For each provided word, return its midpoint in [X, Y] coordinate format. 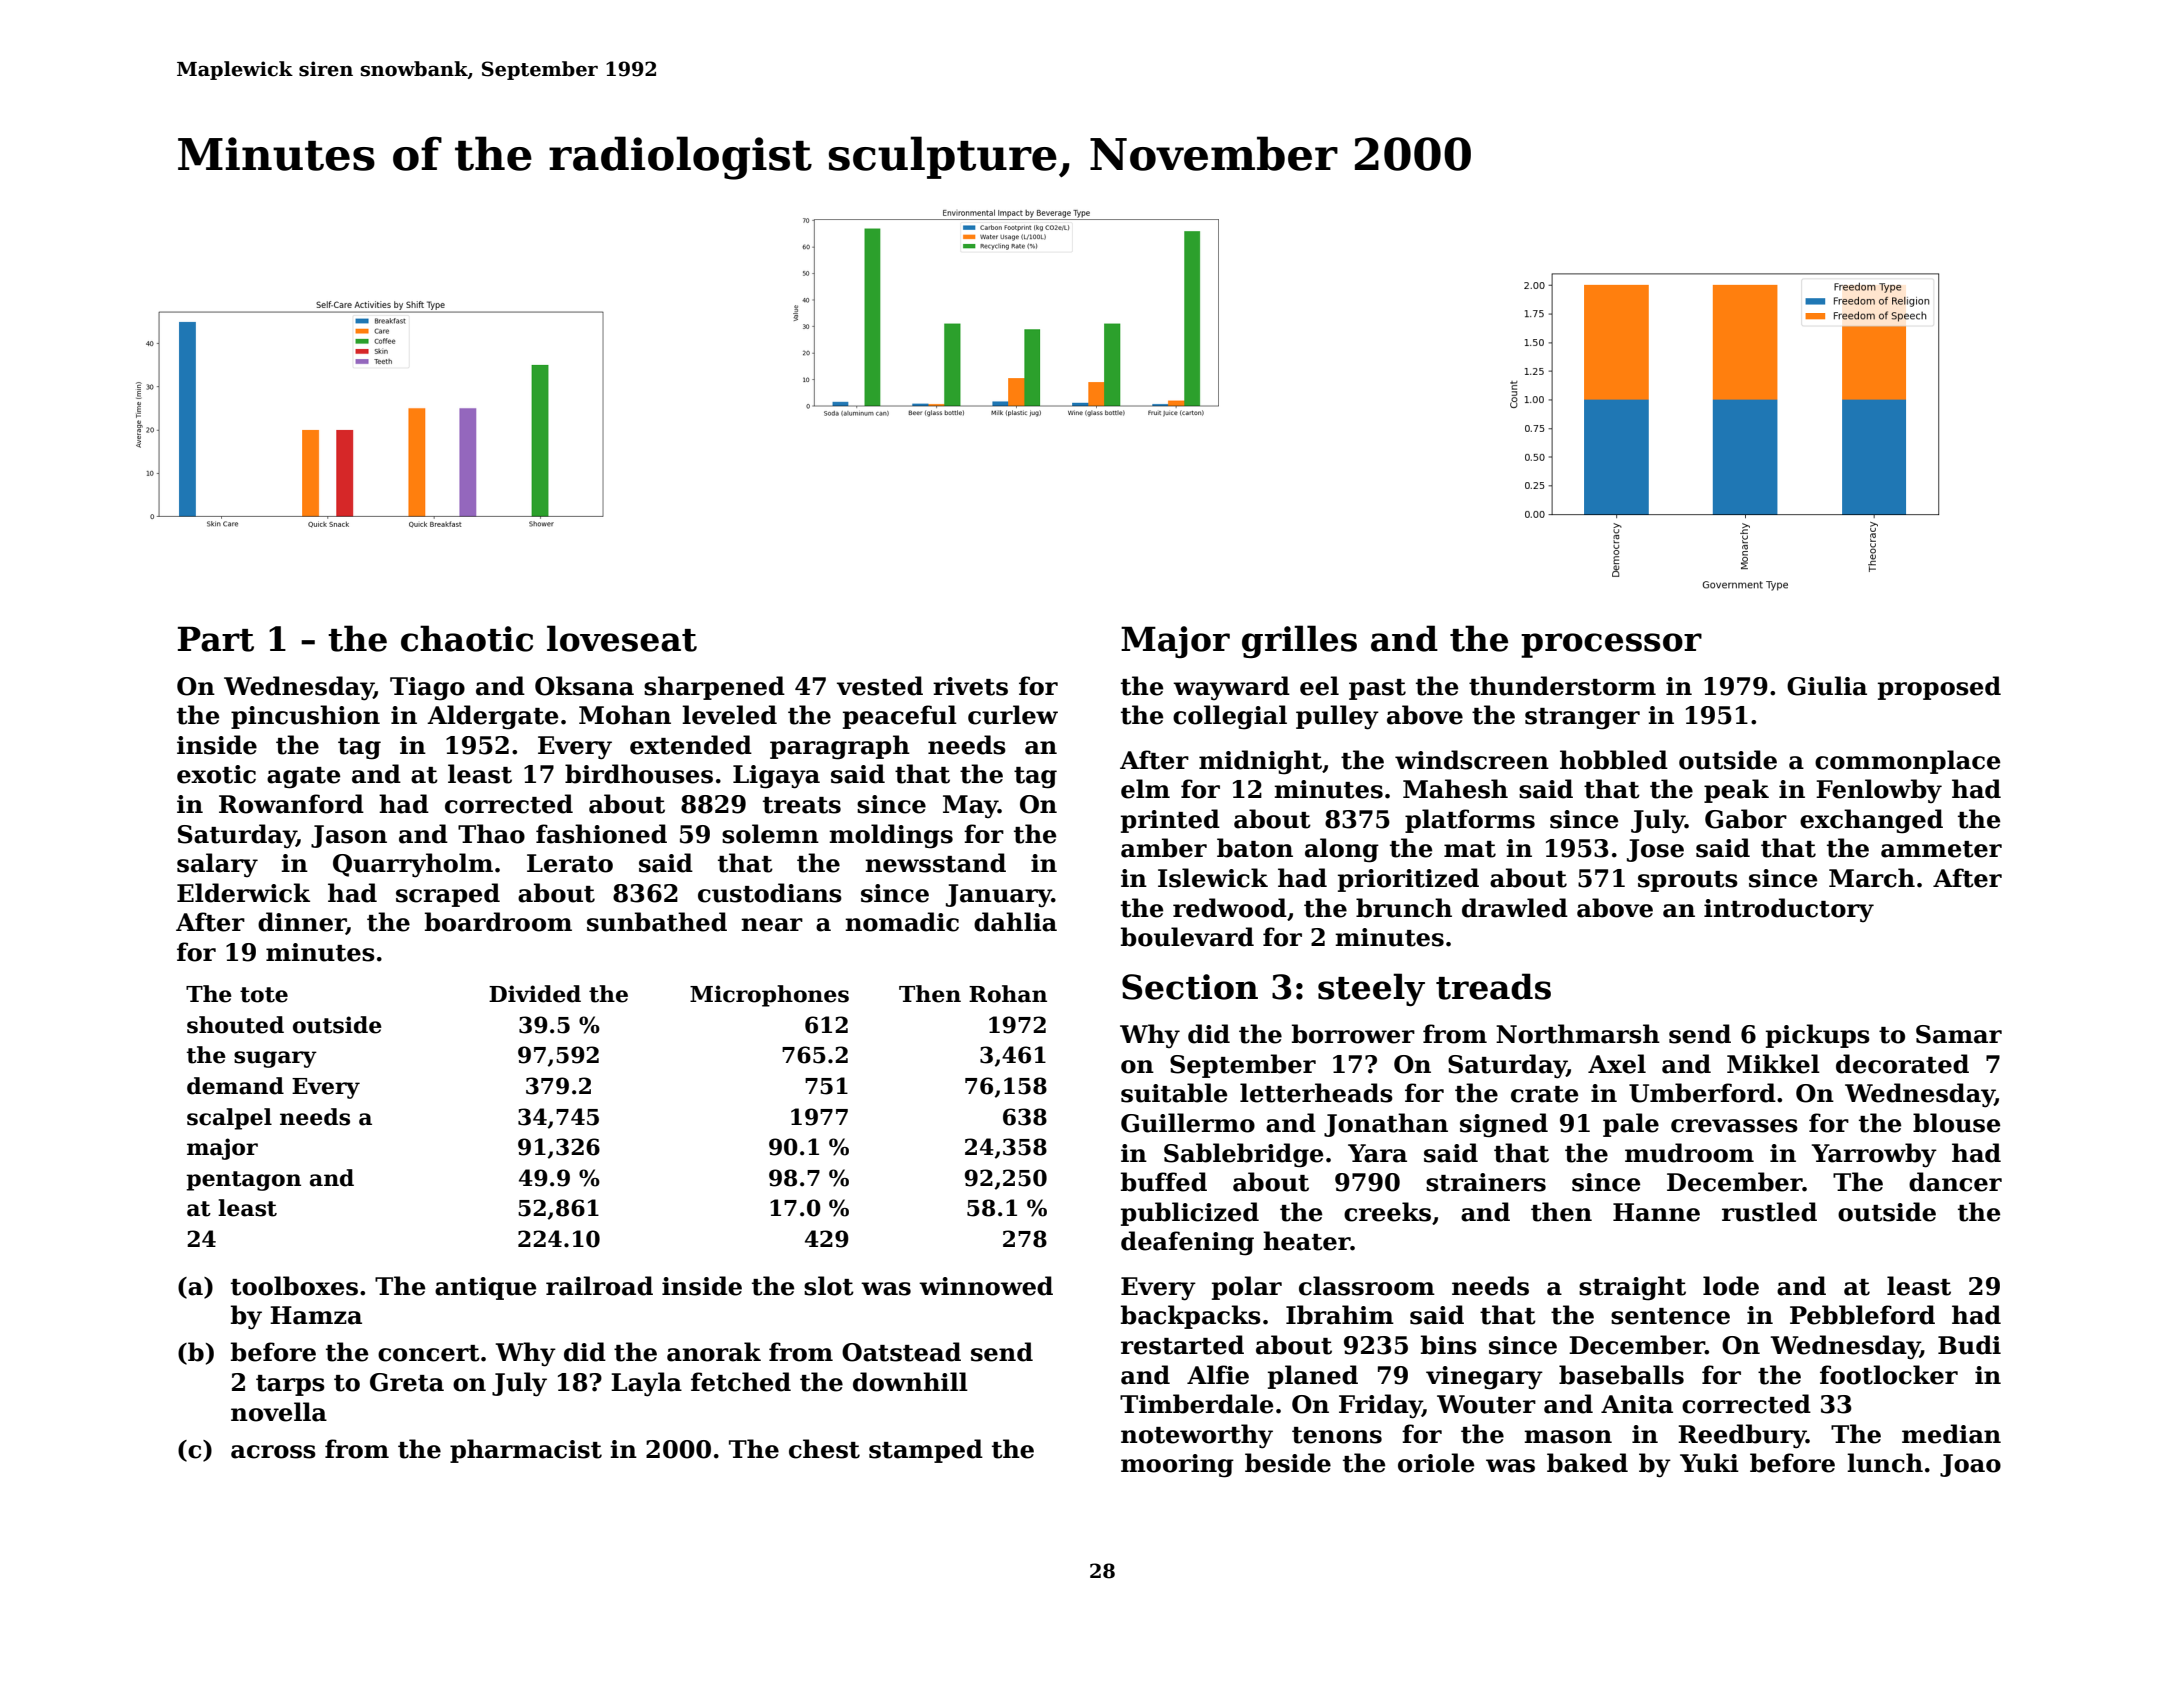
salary [217, 865]
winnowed [986, 1286]
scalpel [229, 1119]
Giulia [1827, 686]
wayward [1231, 688]
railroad [599, 1286]
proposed [1939, 688]
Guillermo [1188, 1123]
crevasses [1734, 1126]
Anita [1637, 1404]
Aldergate [493, 717]
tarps [290, 1385]
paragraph [840, 747]
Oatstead [901, 1352]
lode [1731, 1286]
